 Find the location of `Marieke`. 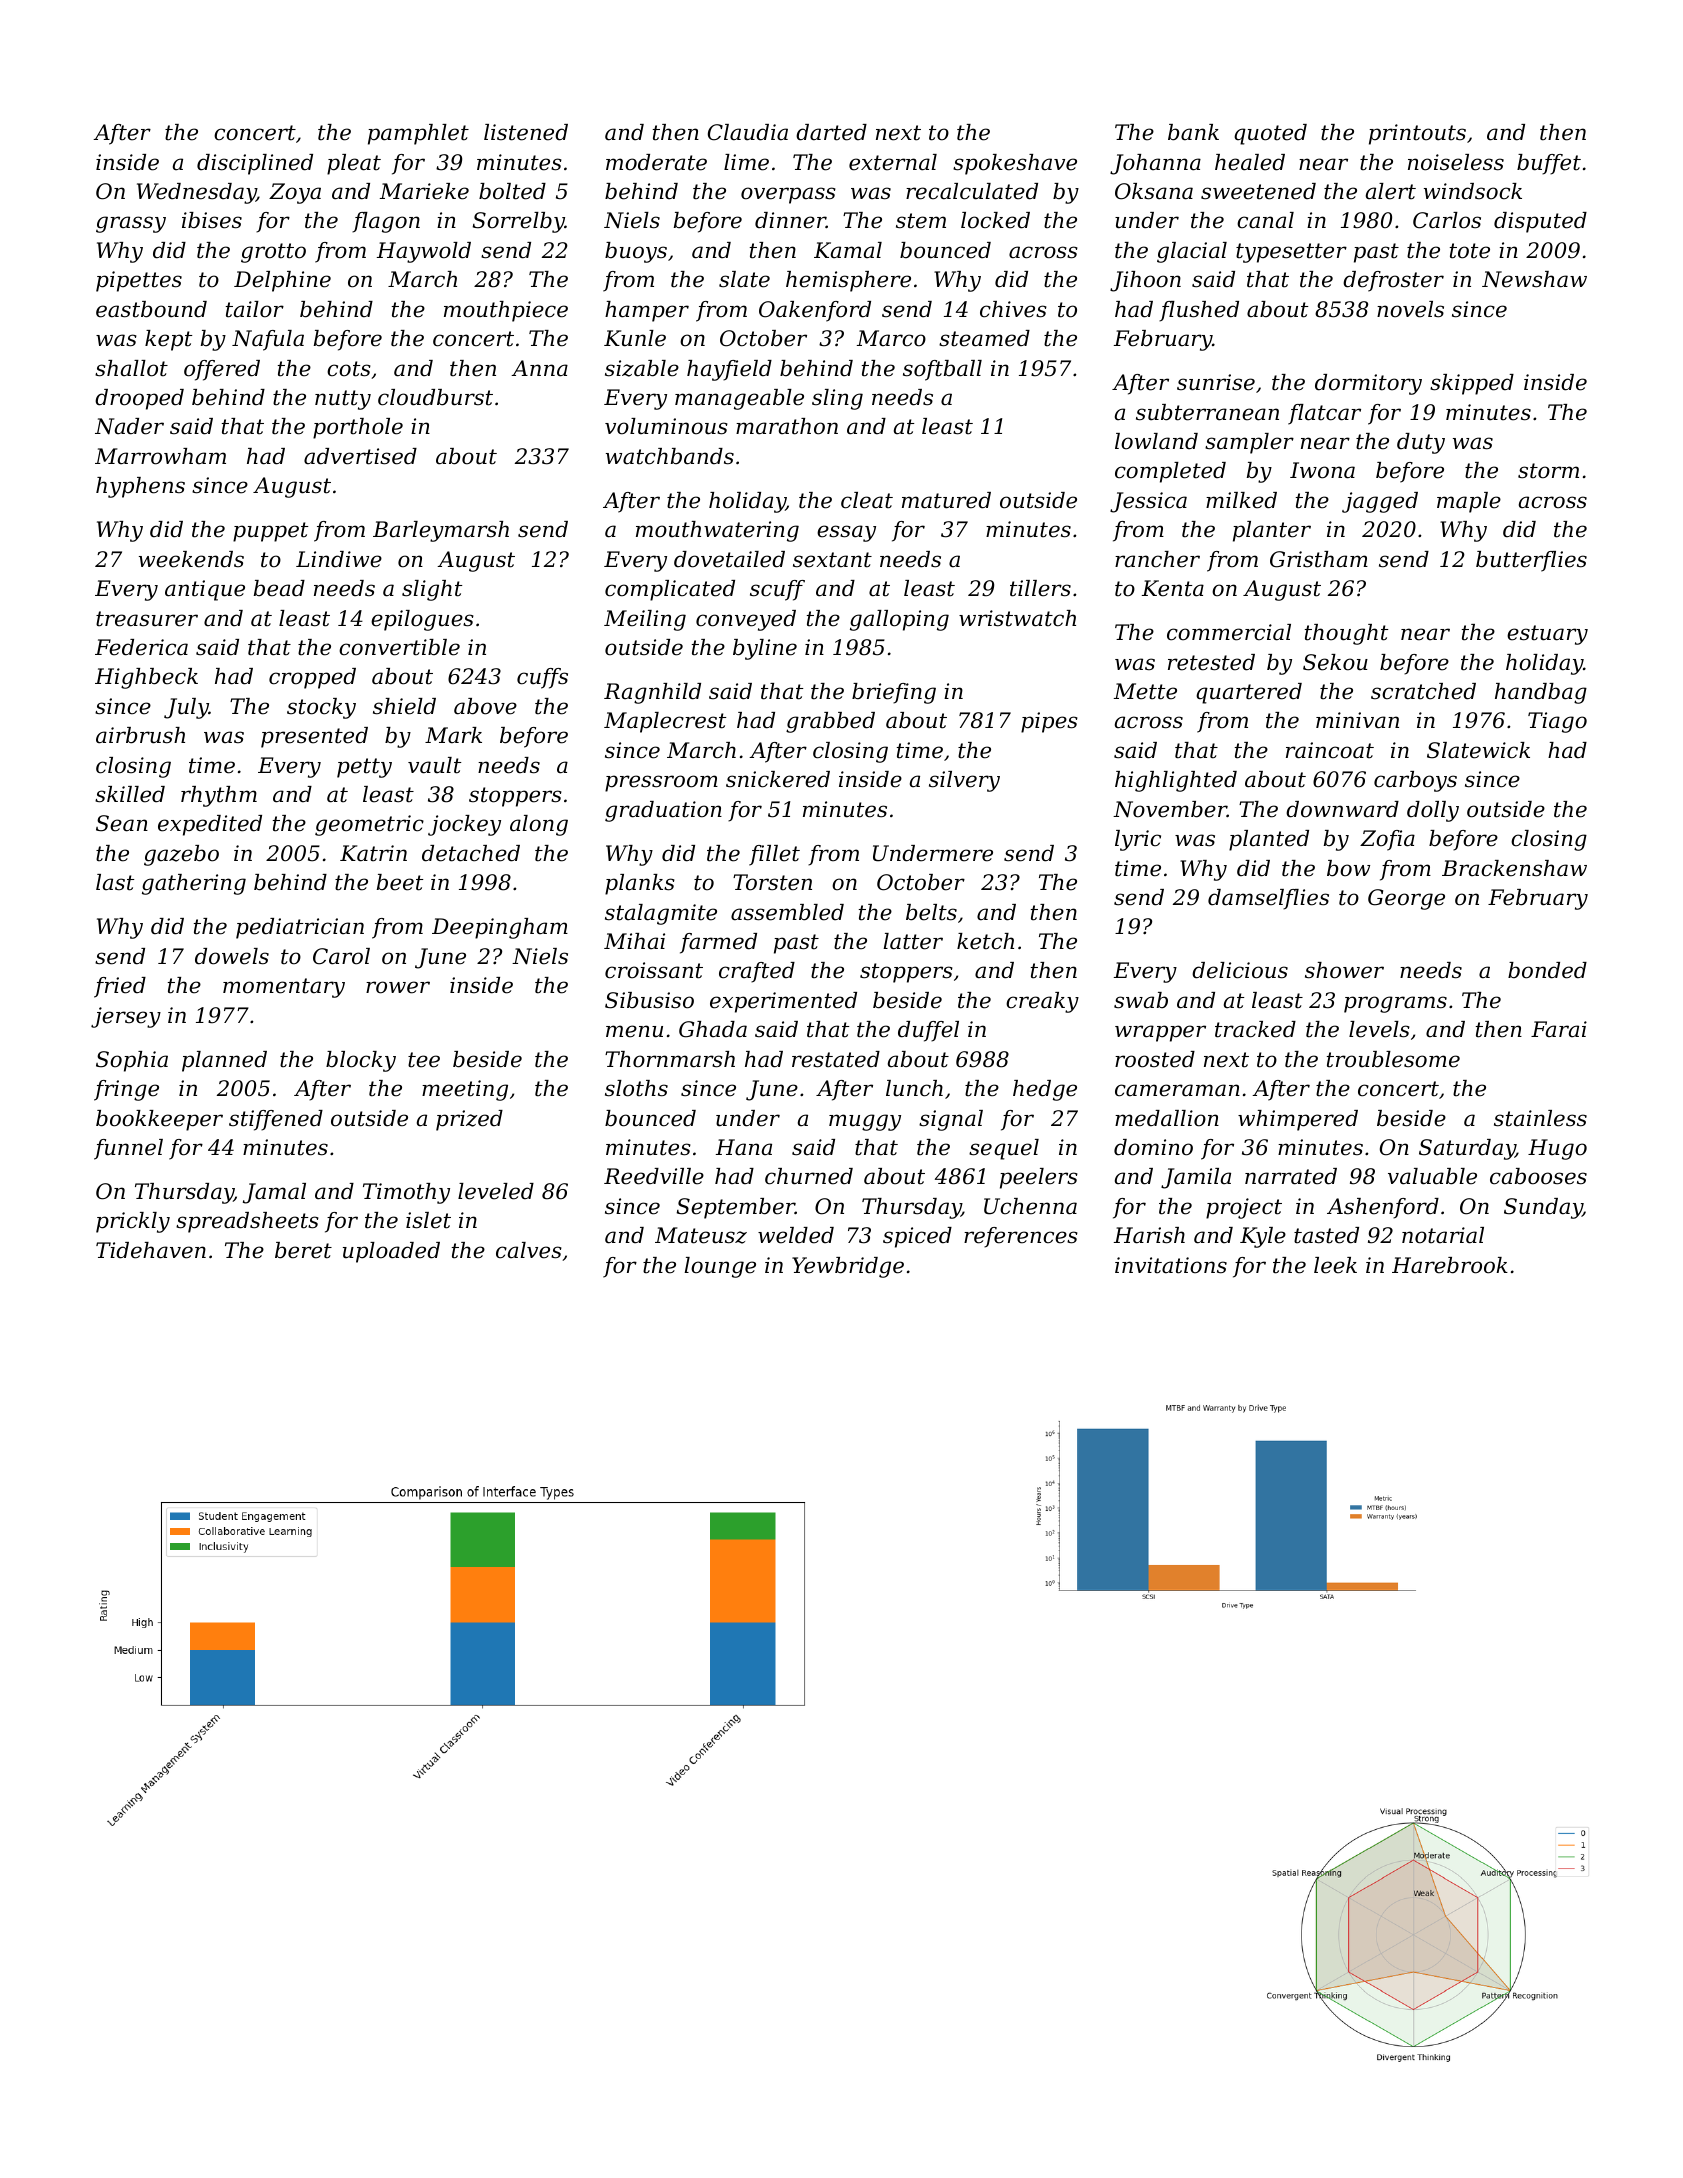

Marieke is located at coordinates (424, 191).
